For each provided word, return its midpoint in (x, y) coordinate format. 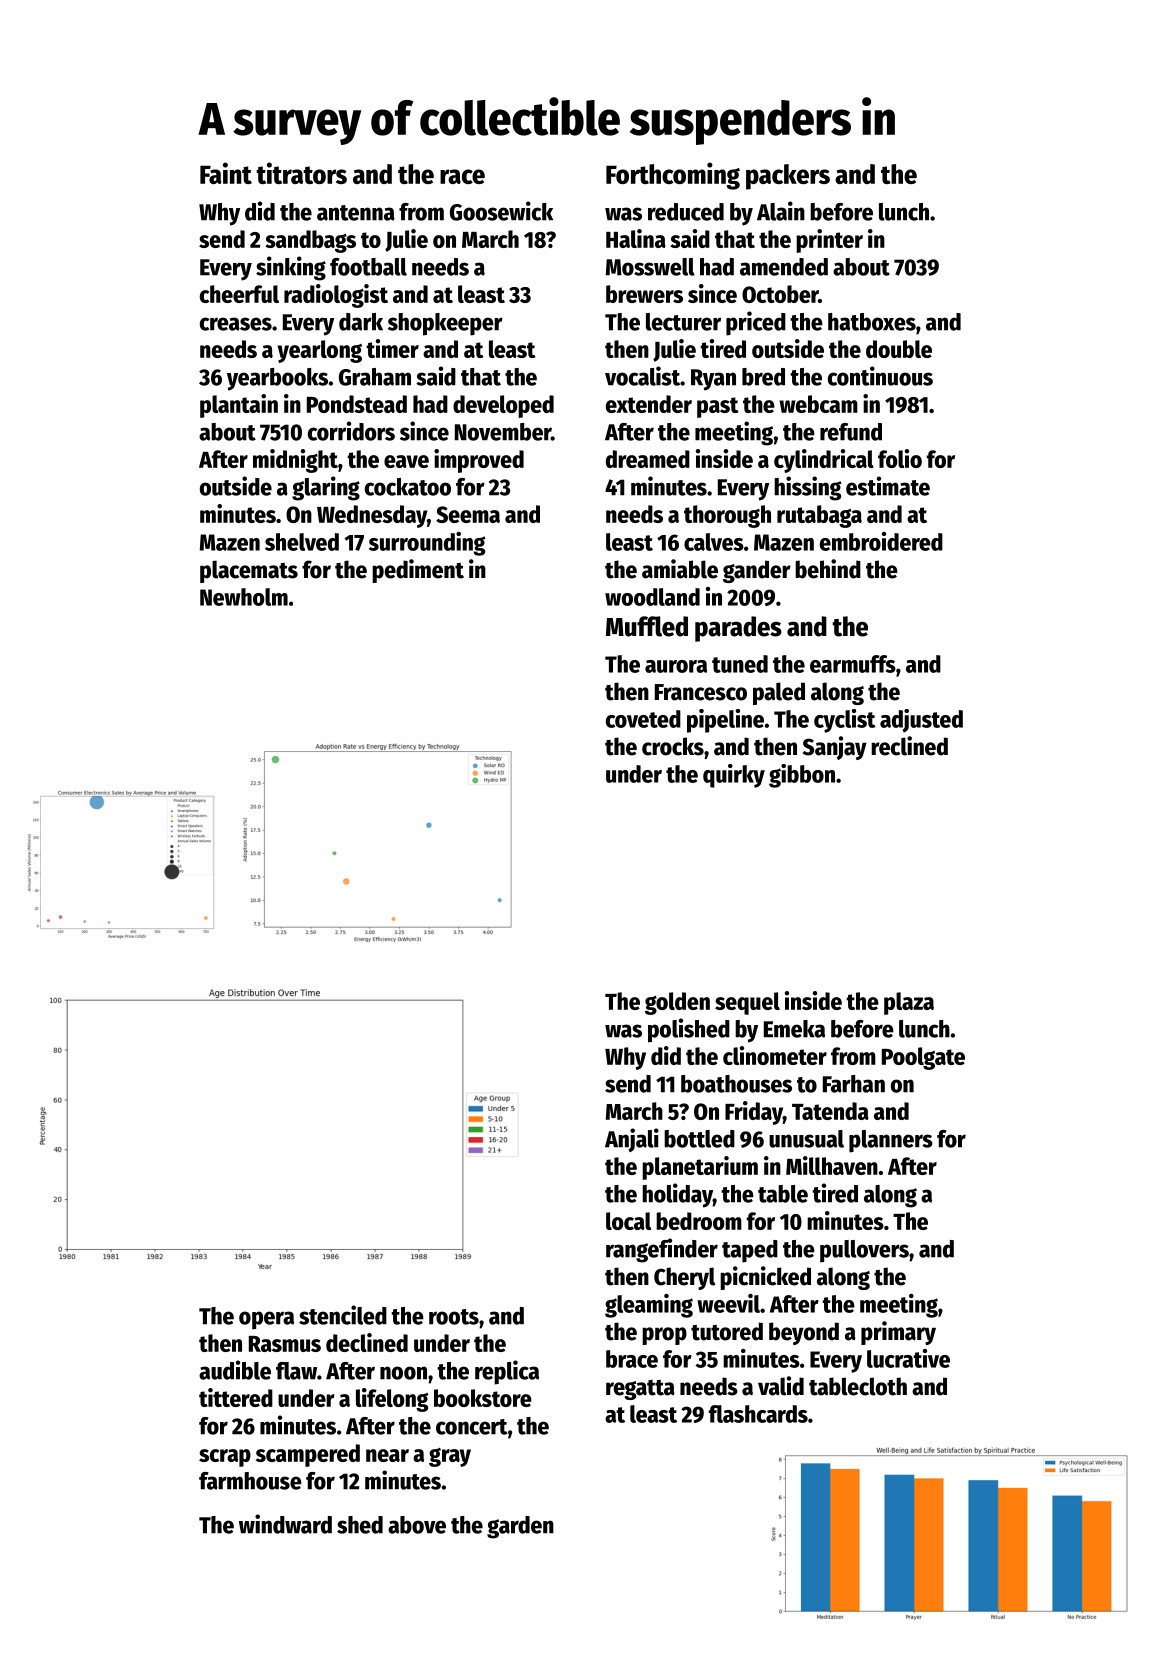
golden (677, 1003)
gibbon (802, 776)
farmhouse (250, 1481)
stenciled (343, 1315)
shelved (302, 542)
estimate (888, 486)
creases (236, 324)
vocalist (642, 376)
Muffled (647, 626)
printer (829, 241)
